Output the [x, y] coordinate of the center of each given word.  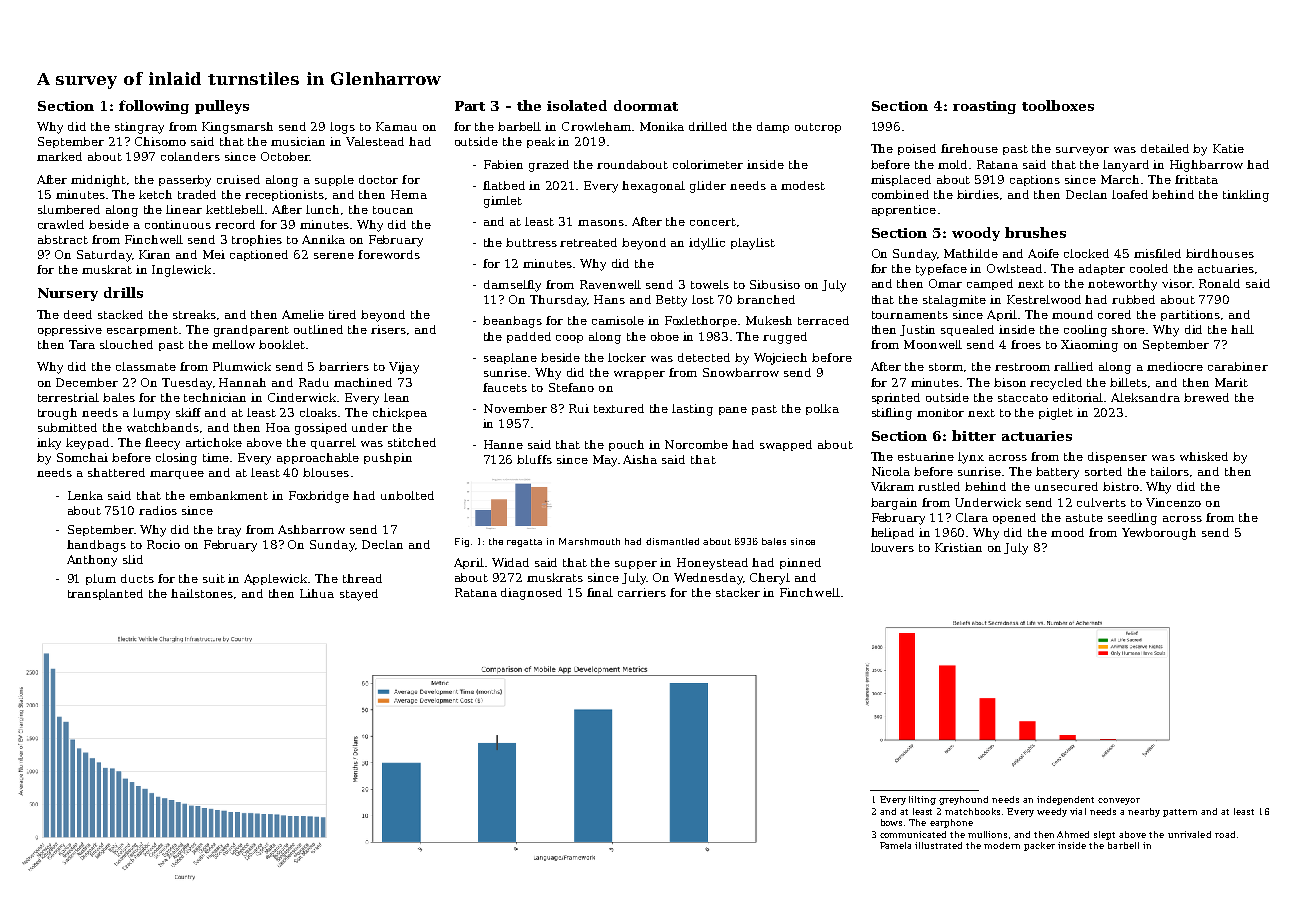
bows [891, 822]
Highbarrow [1206, 166]
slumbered [69, 209]
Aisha [640, 459]
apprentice [904, 210]
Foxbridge [319, 497]
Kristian [958, 547]
